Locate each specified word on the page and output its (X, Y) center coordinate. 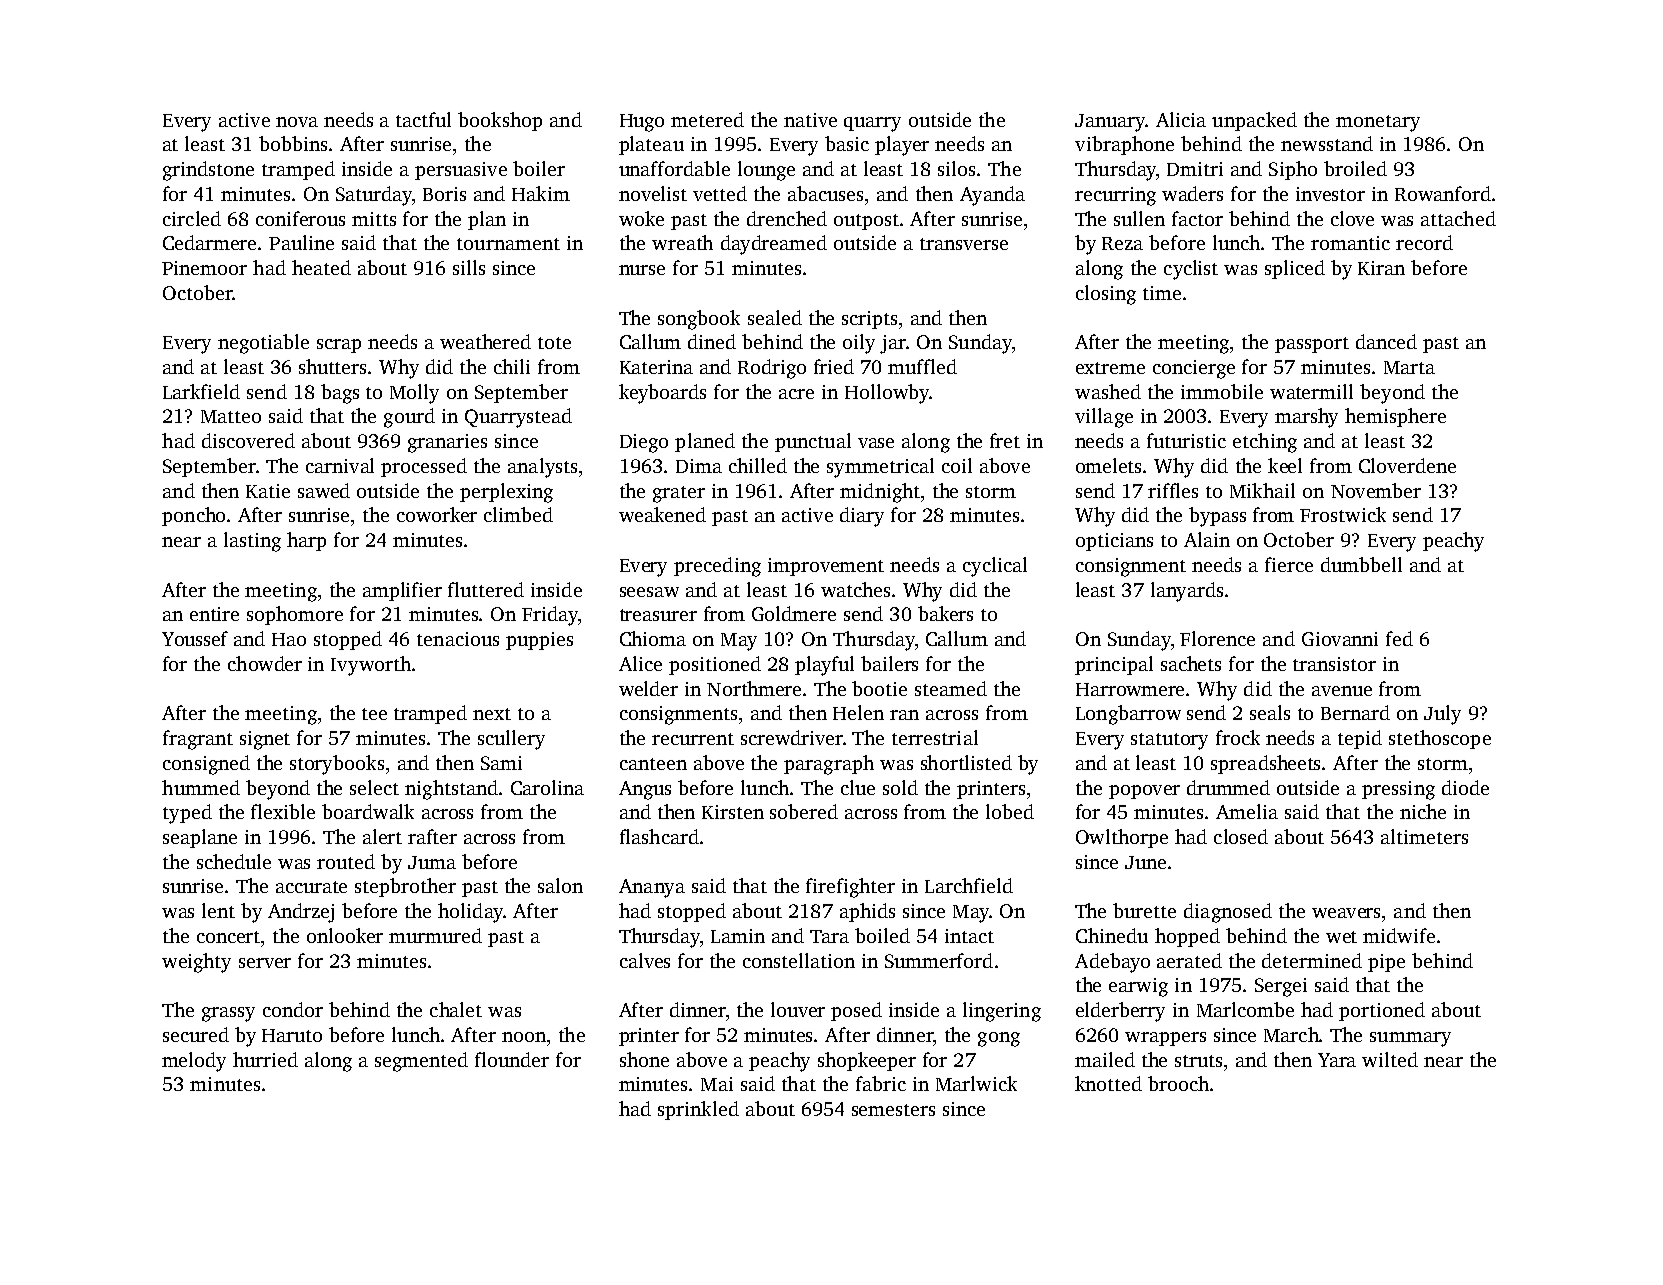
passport (1312, 345)
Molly (414, 394)
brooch (1178, 1083)
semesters (893, 1110)
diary (862, 517)
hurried (265, 1059)
